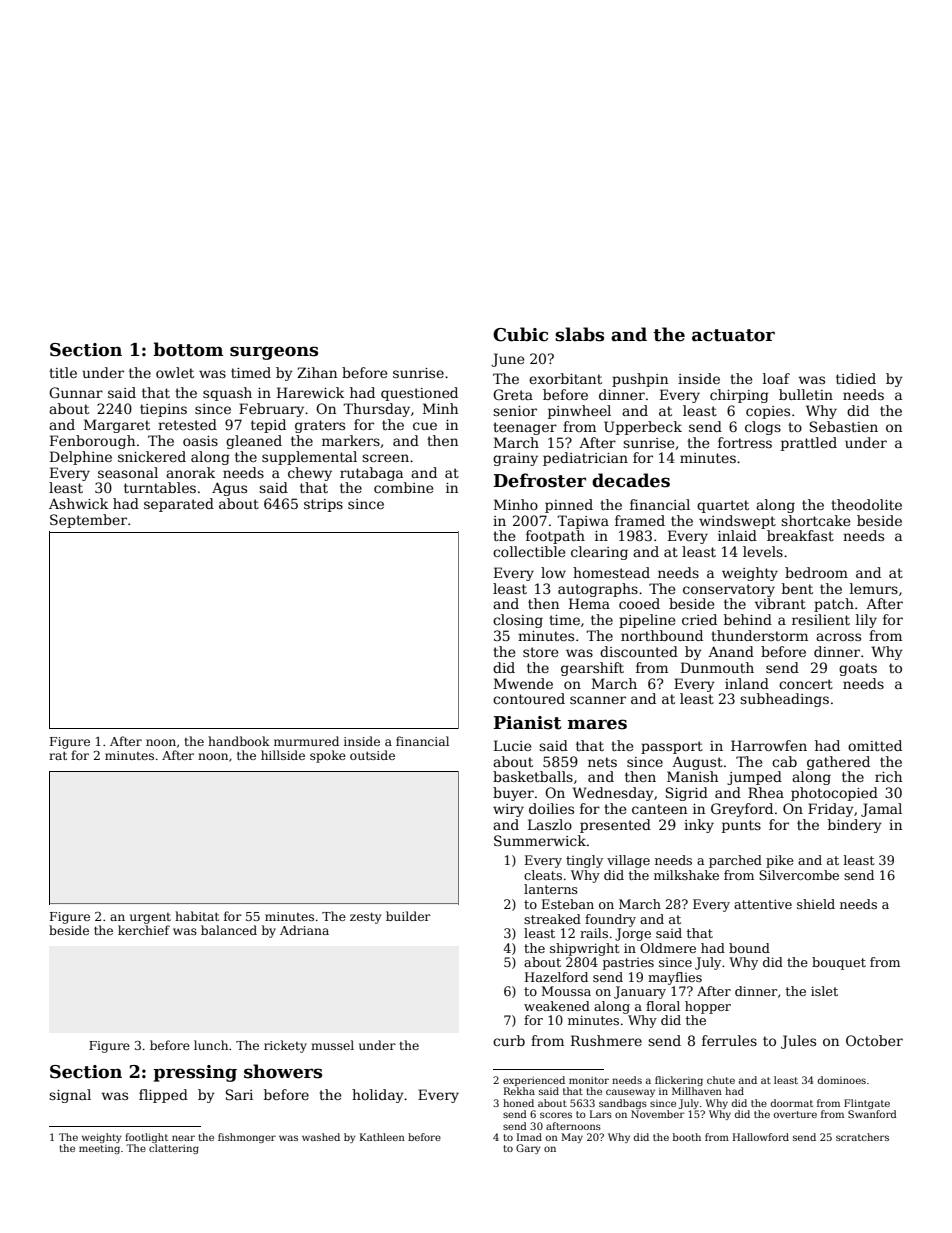  I want to click on pressing, so click(195, 1073).
